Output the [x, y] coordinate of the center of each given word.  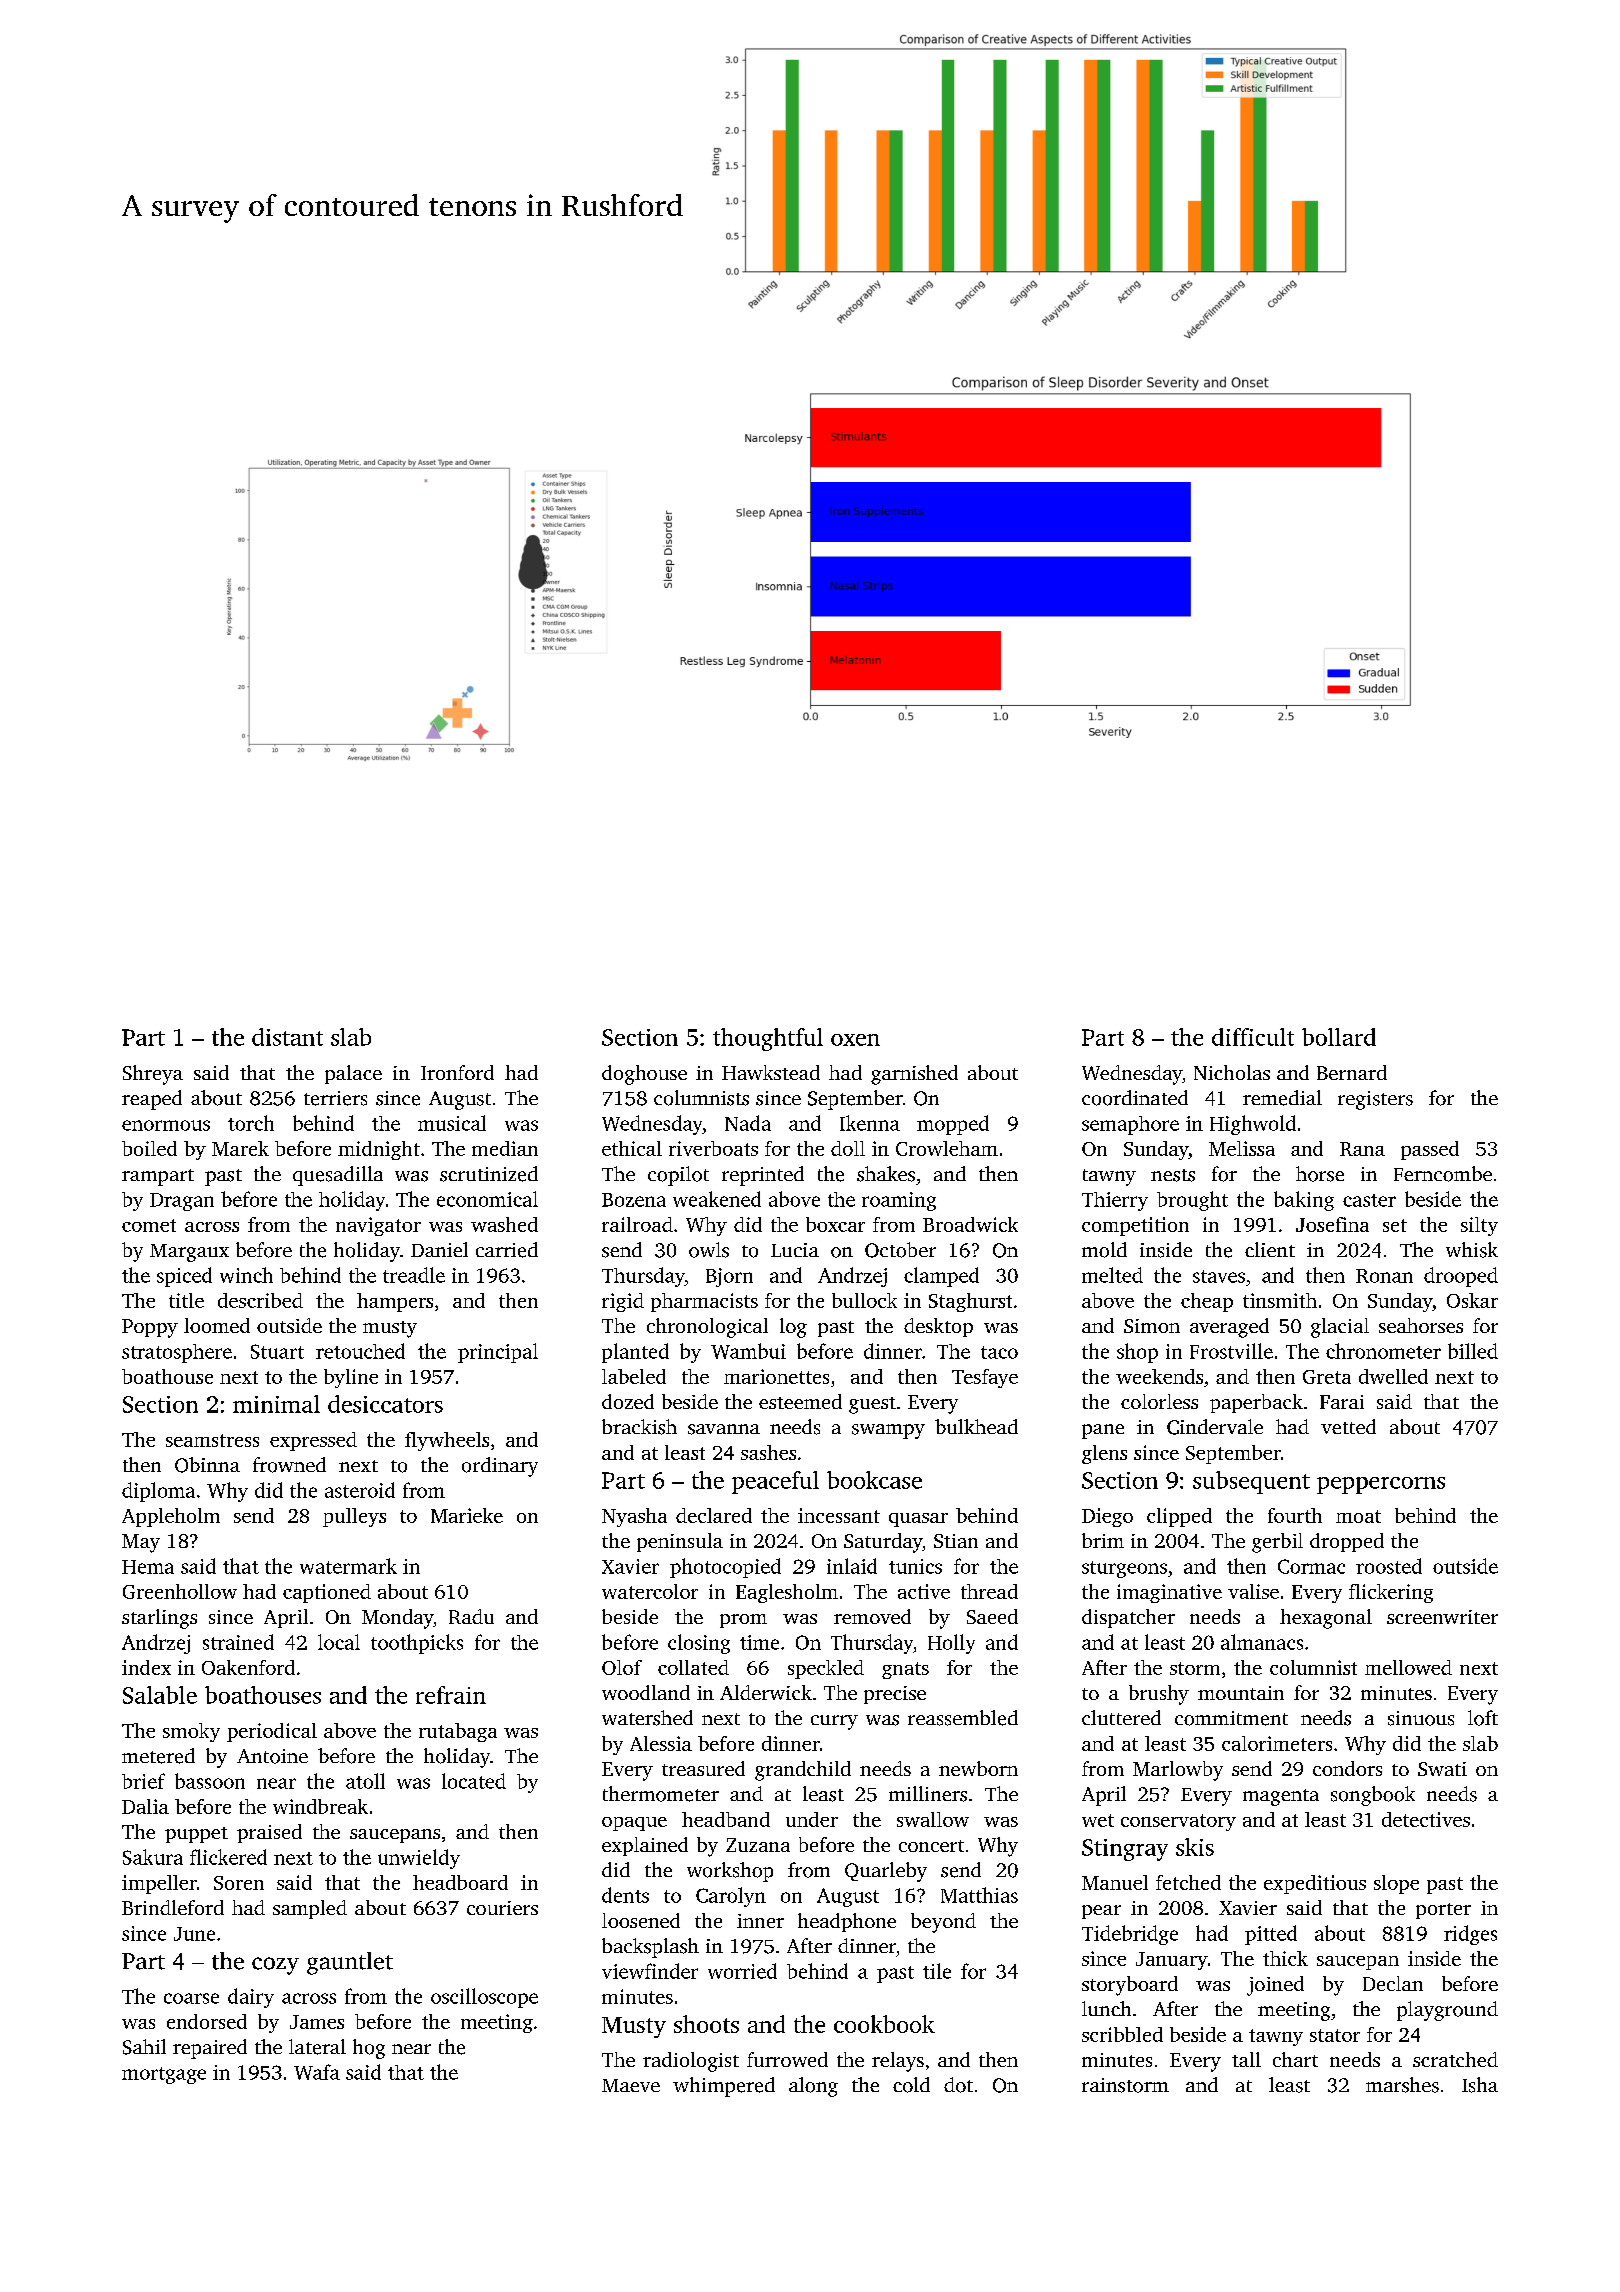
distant [287, 1037]
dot [958, 2085]
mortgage [164, 2075]
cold [911, 2085]
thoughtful [768, 1039]
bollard [1339, 1037]
